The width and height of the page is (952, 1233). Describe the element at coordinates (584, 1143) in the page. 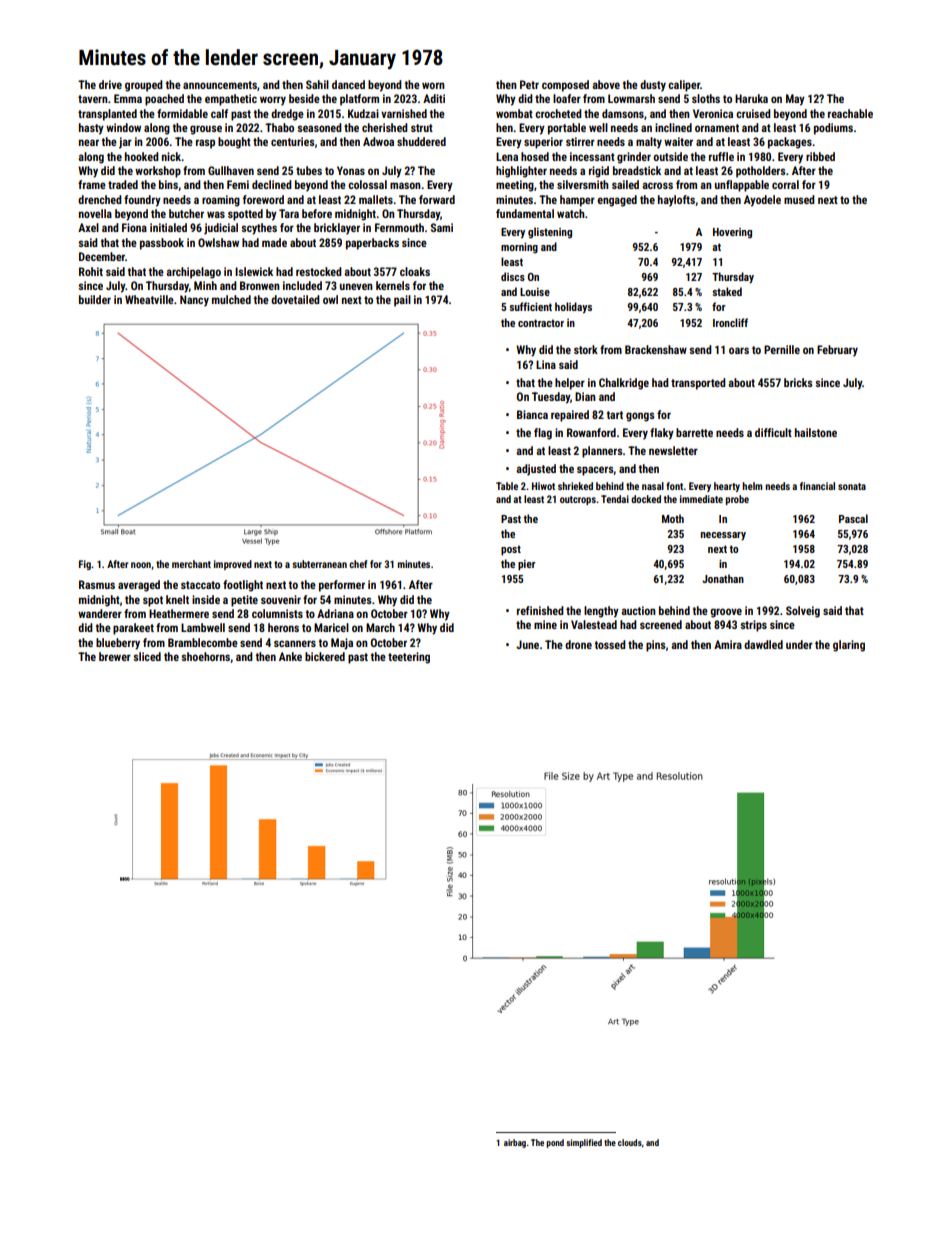

I see `simplified` at that location.
